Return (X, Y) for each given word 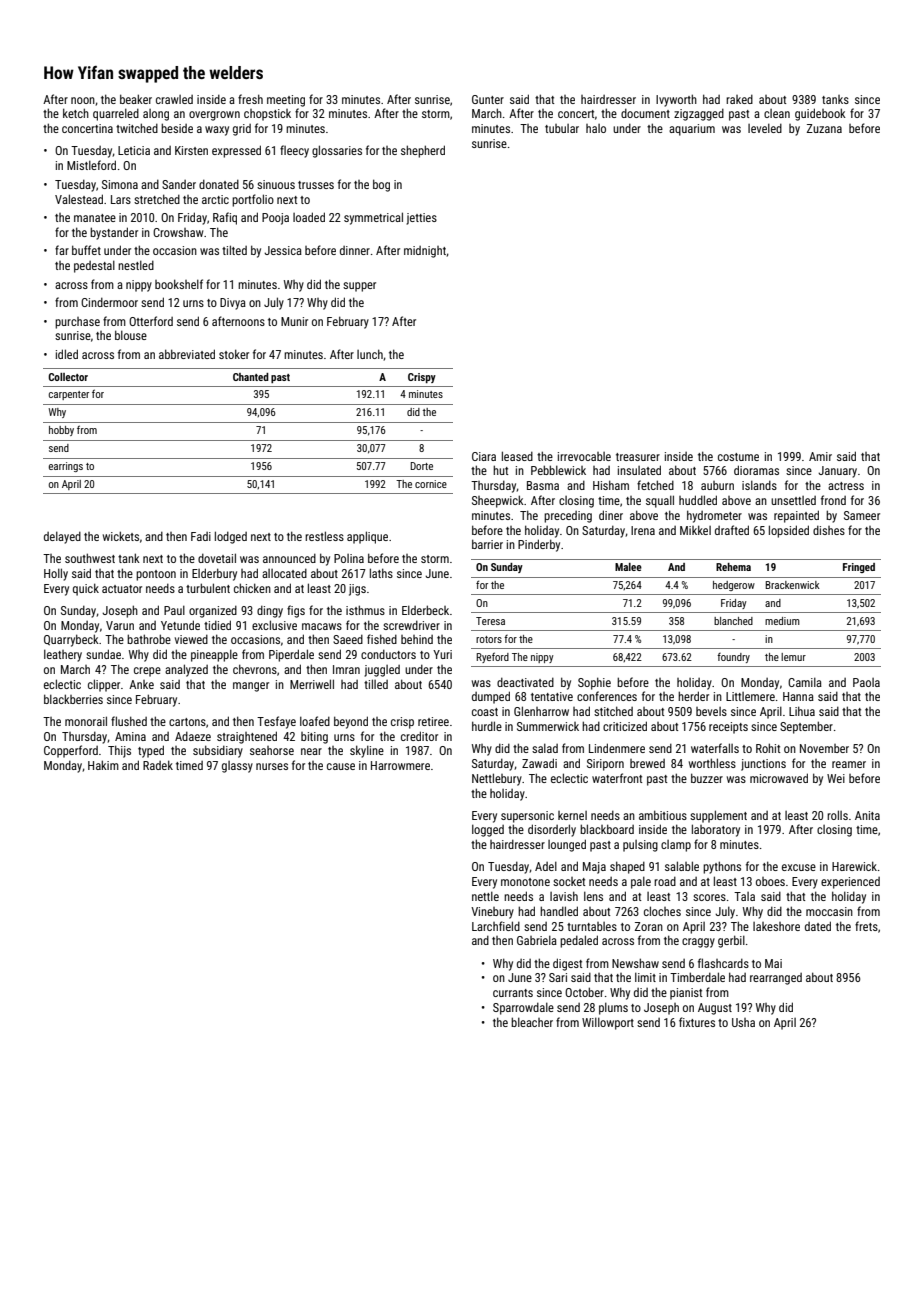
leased (517, 456)
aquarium (692, 130)
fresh (250, 99)
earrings (66, 467)
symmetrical (373, 218)
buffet (86, 250)
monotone (525, 882)
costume (738, 457)
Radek (158, 765)
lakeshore (776, 926)
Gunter (488, 99)
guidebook (820, 114)
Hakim (103, 765)
